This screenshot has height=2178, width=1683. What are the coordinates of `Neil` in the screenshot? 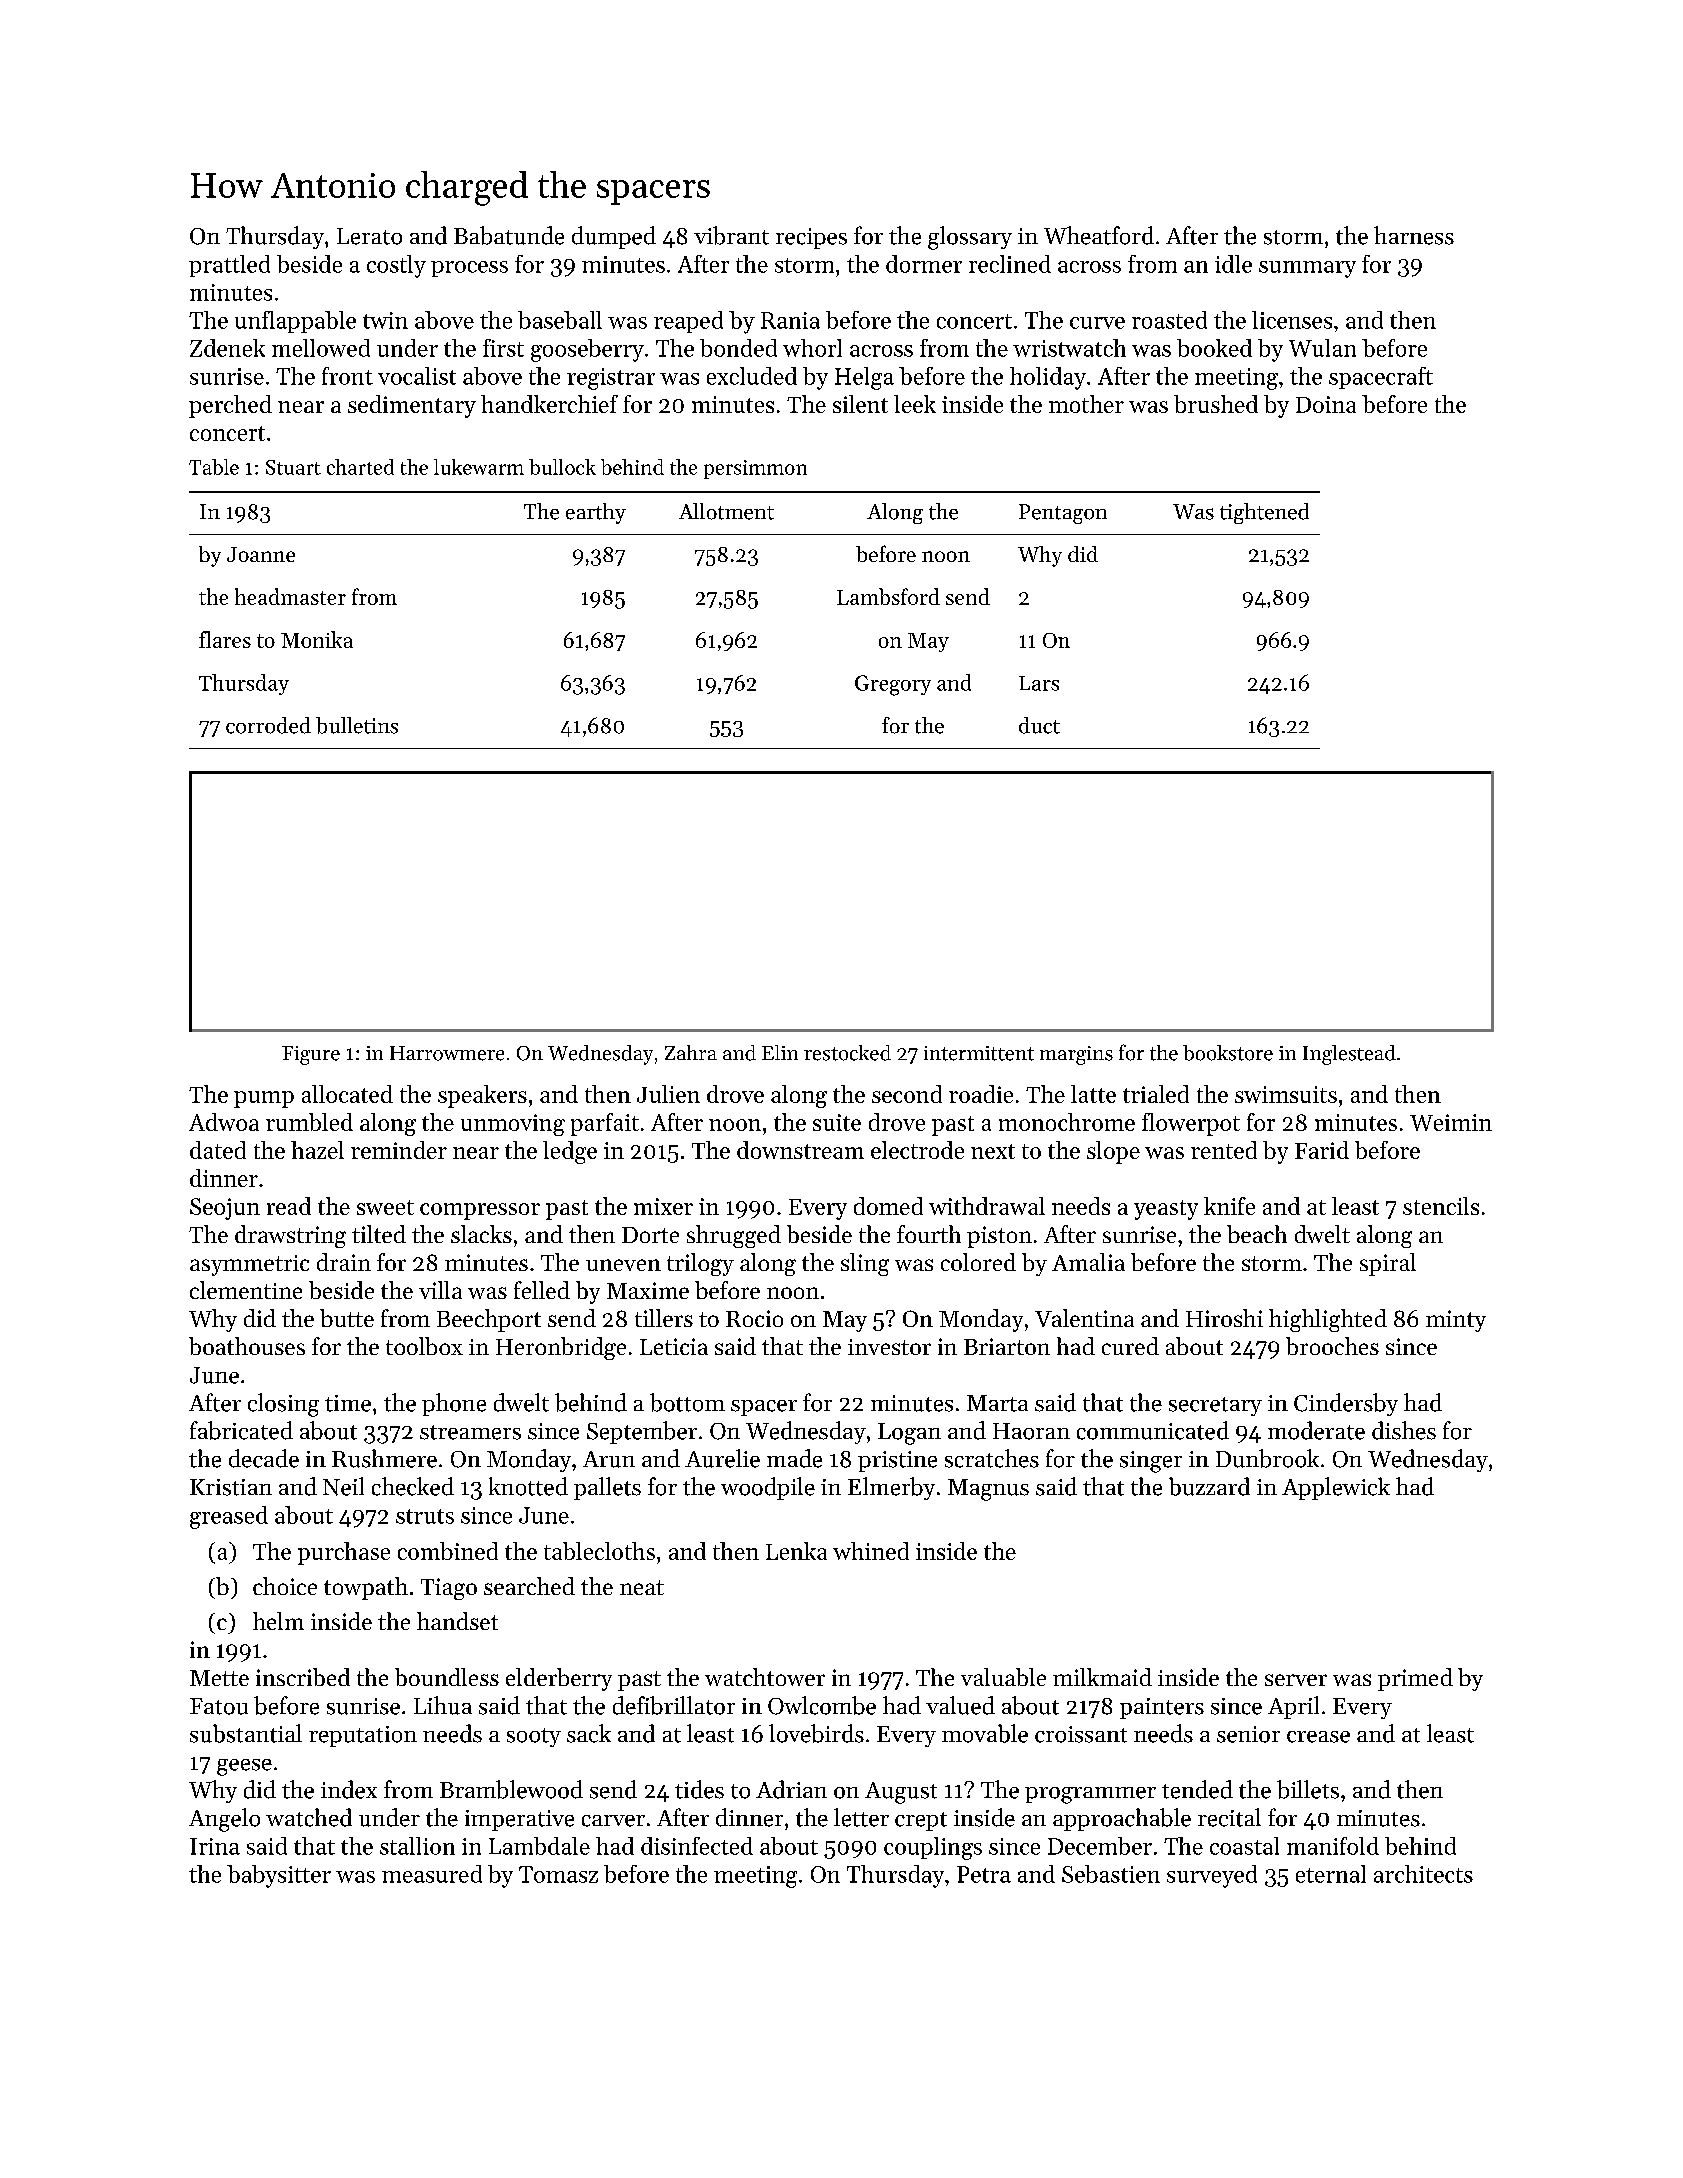 It's located at (343, 1486).
